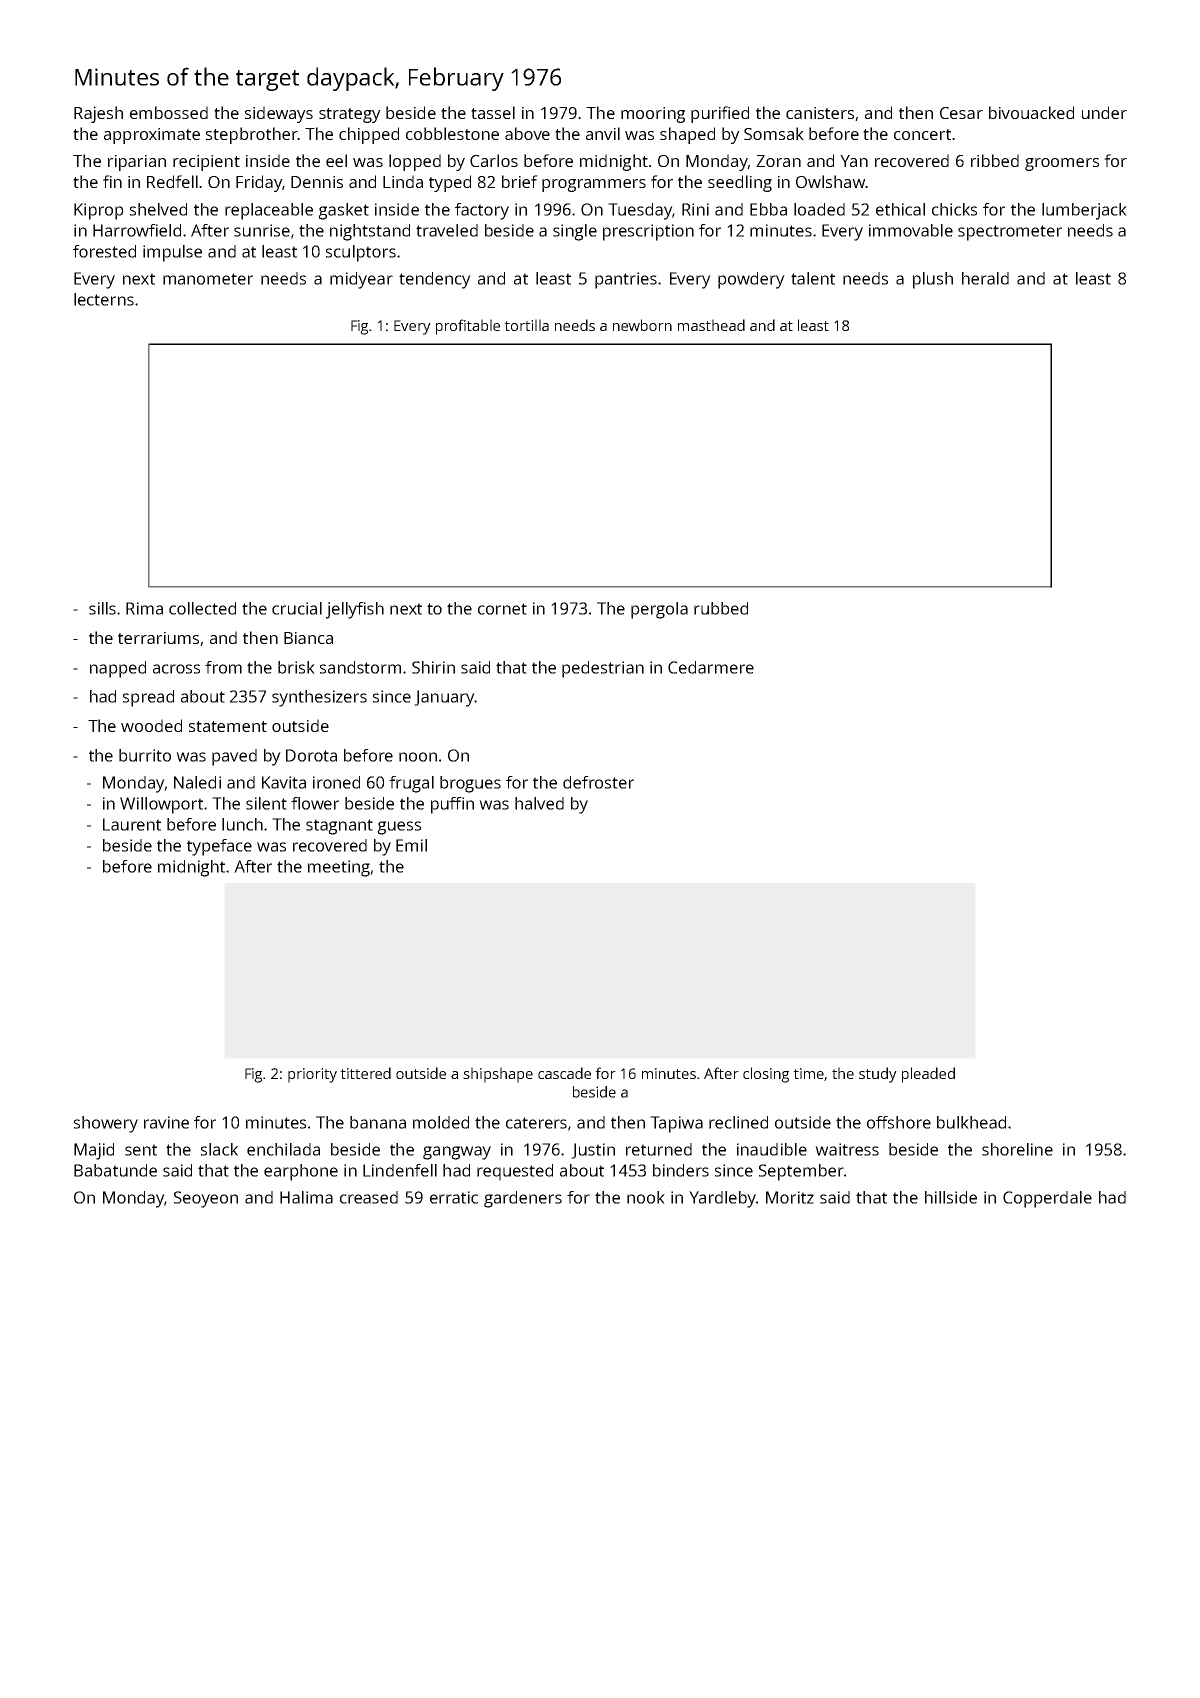 The image size is (1200, 1698). Describe the element at coordinates (312, 1075) in the image. I see `priority` at that location.
